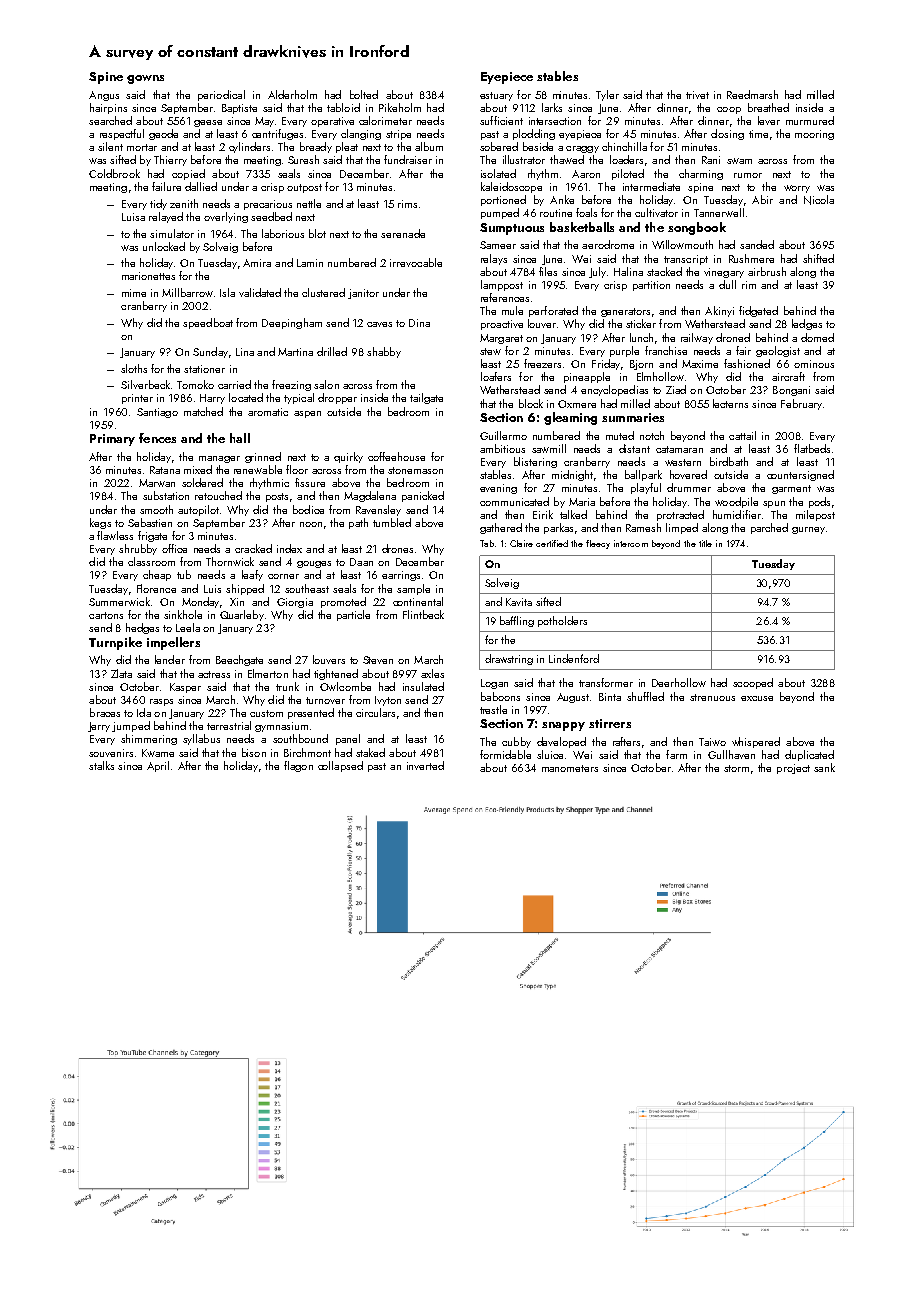 The image size is (924, 1308). Describe the element at coordinates (426, 398) in the document. I see `tailgate` at that location.
